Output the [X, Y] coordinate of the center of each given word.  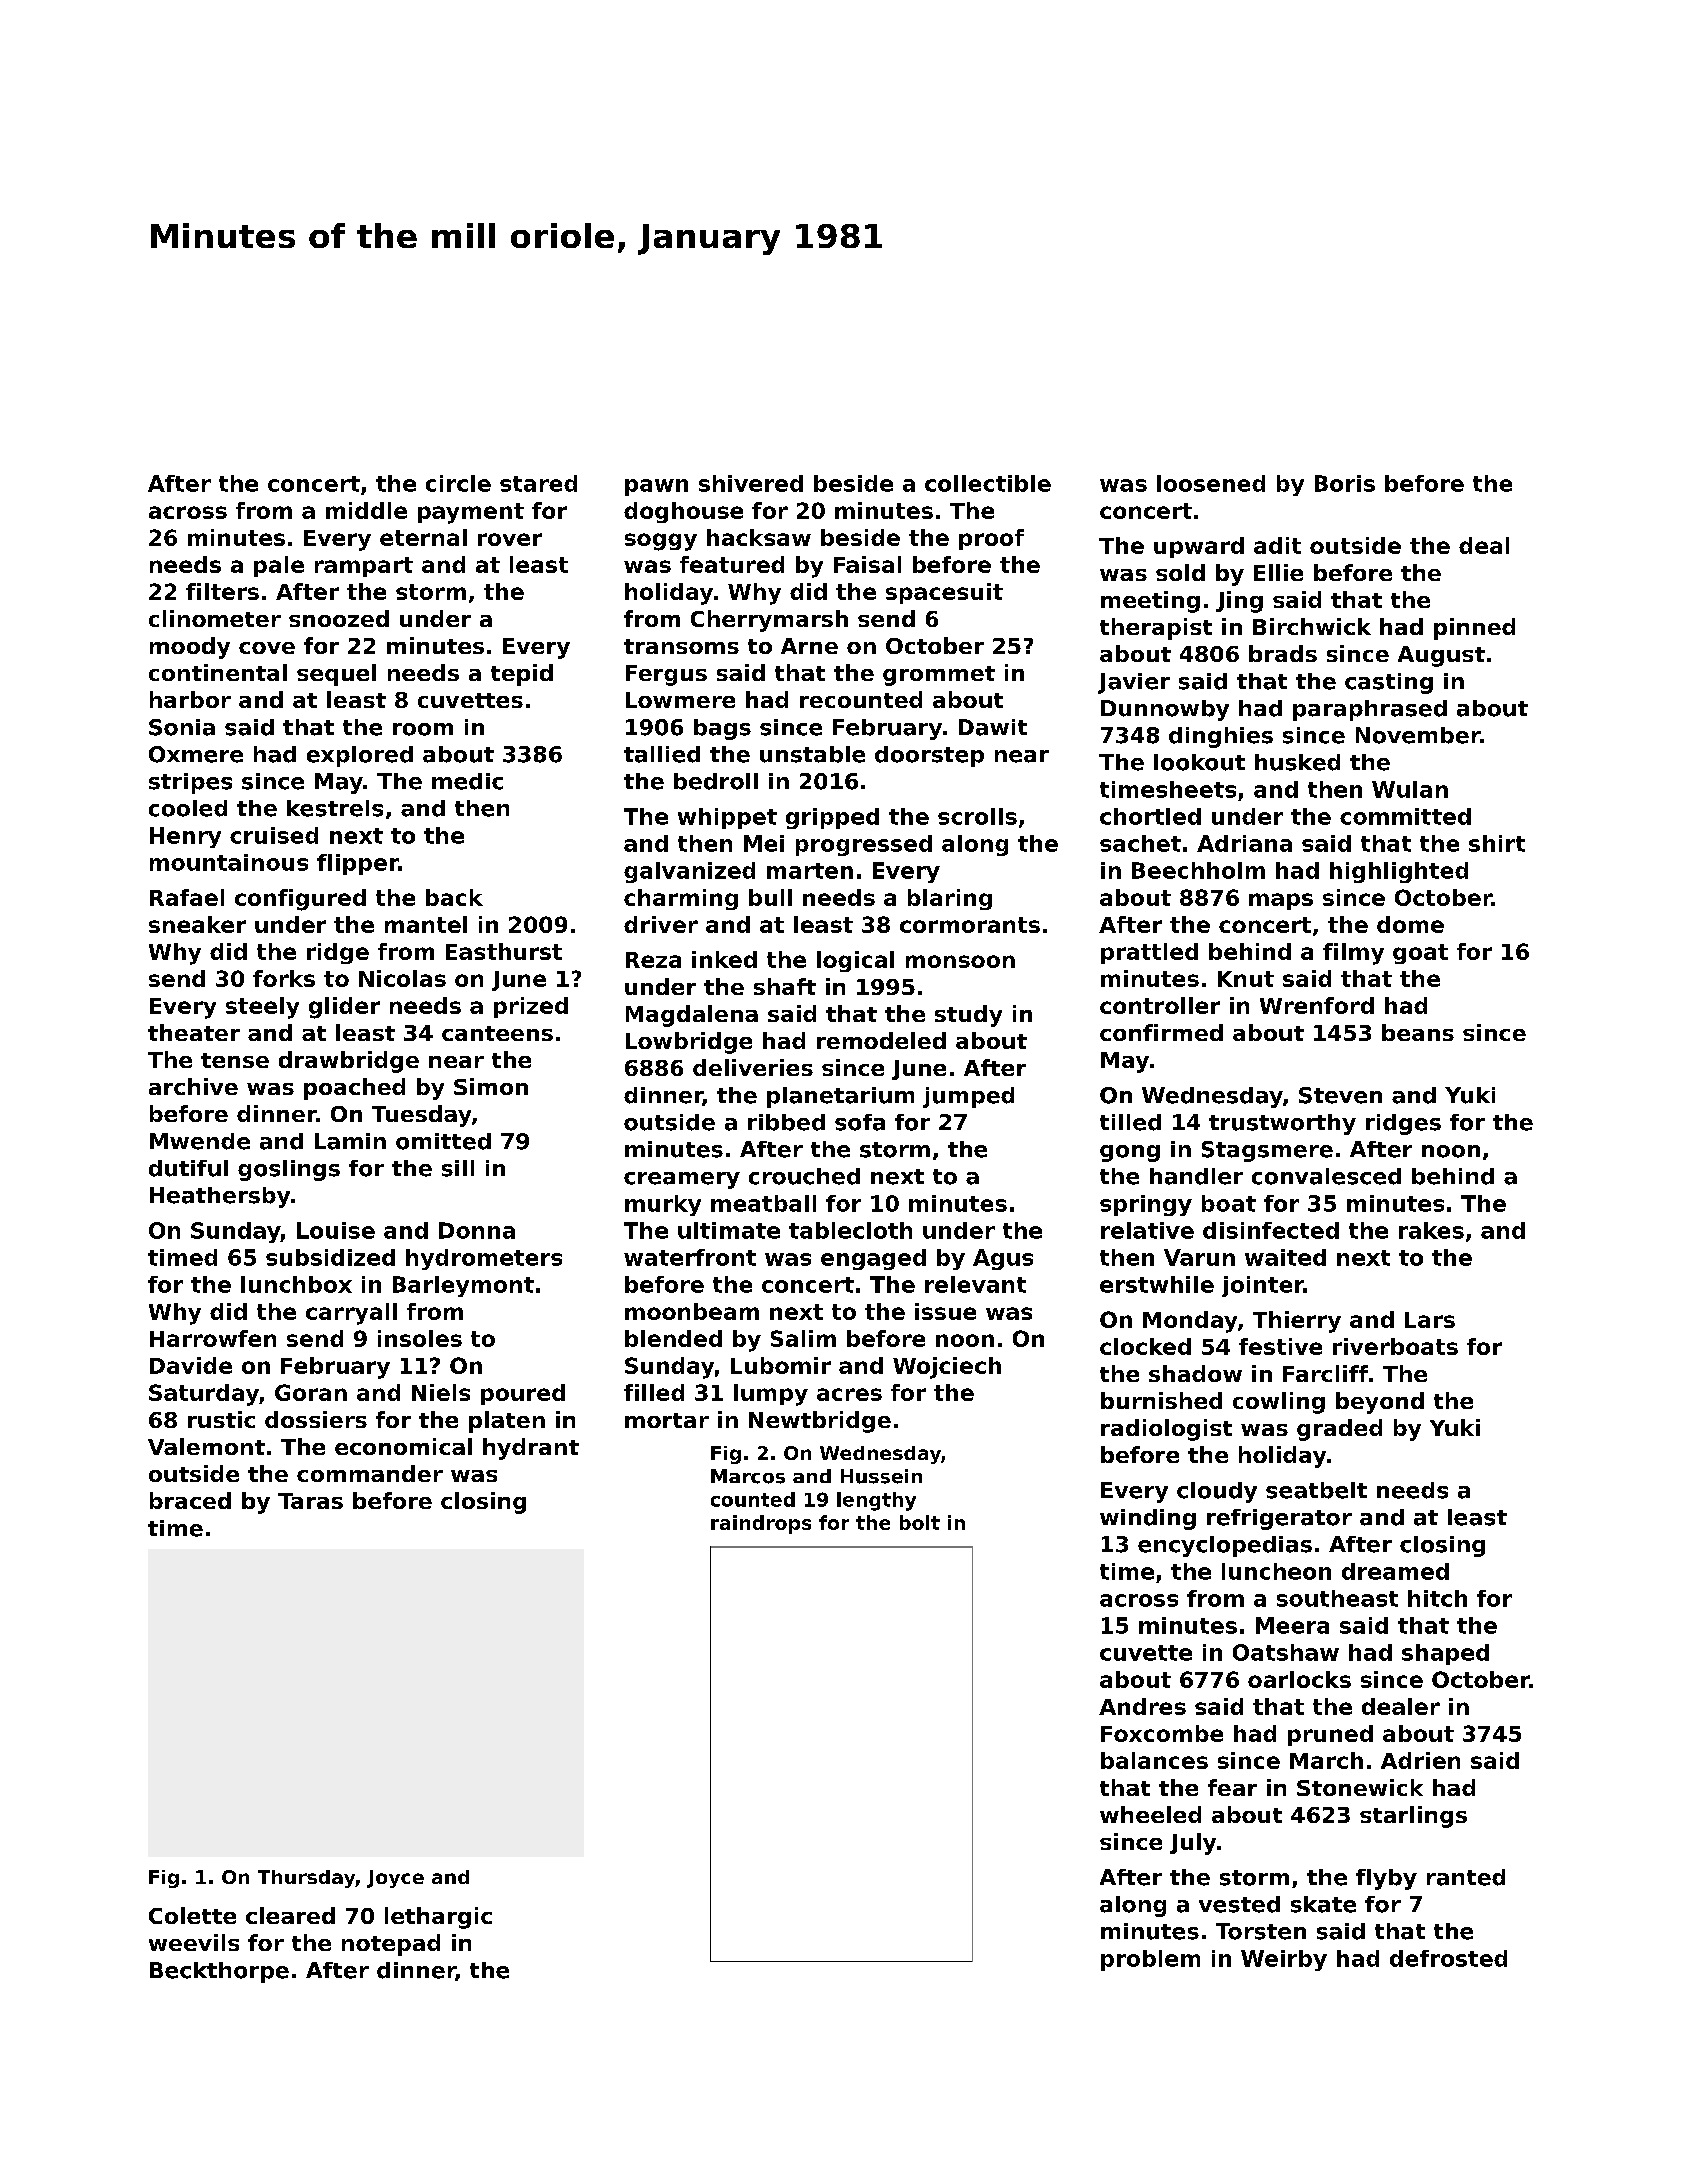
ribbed [786, 1122]
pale [279, 566]
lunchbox [296, 1284]
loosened [1211, 483]
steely [262, 1008]
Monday [1190, 1322]
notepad [391, 1945]
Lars [1430, 1320]
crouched [804, 1176]
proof [991, 539]
